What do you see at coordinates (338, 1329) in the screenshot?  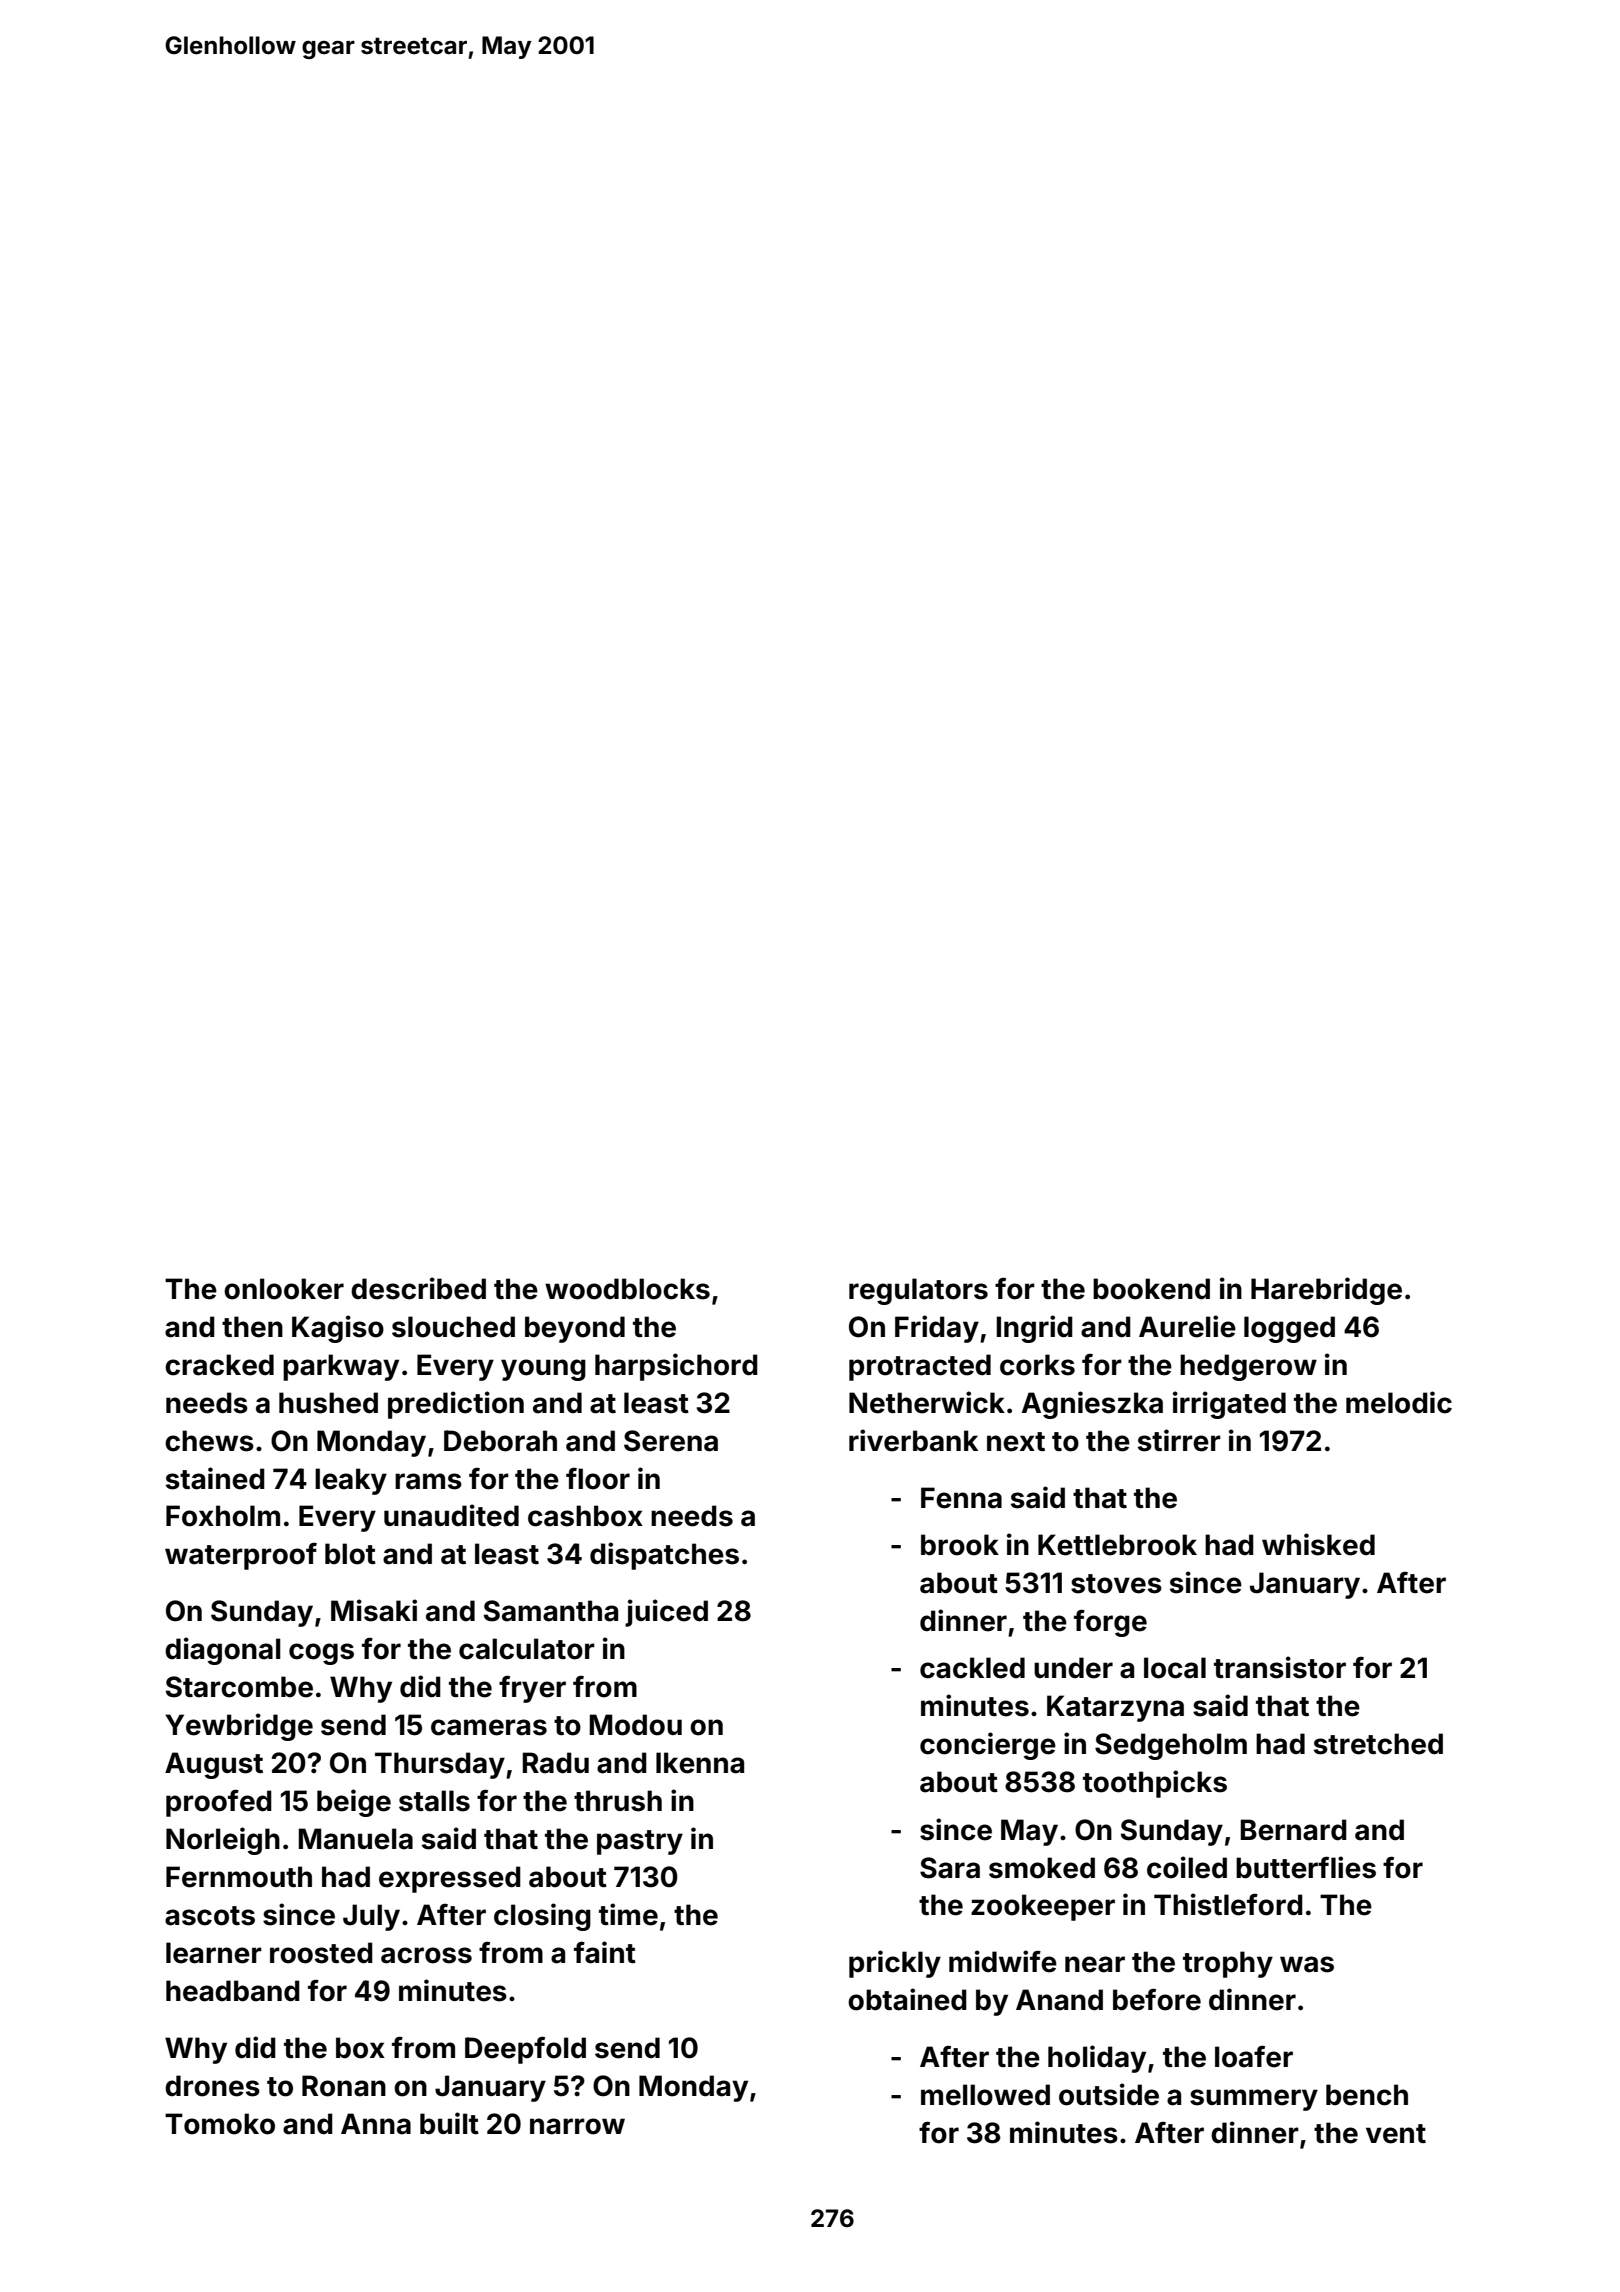 I see `Kagiso` at bounding box center [338, 1329].
